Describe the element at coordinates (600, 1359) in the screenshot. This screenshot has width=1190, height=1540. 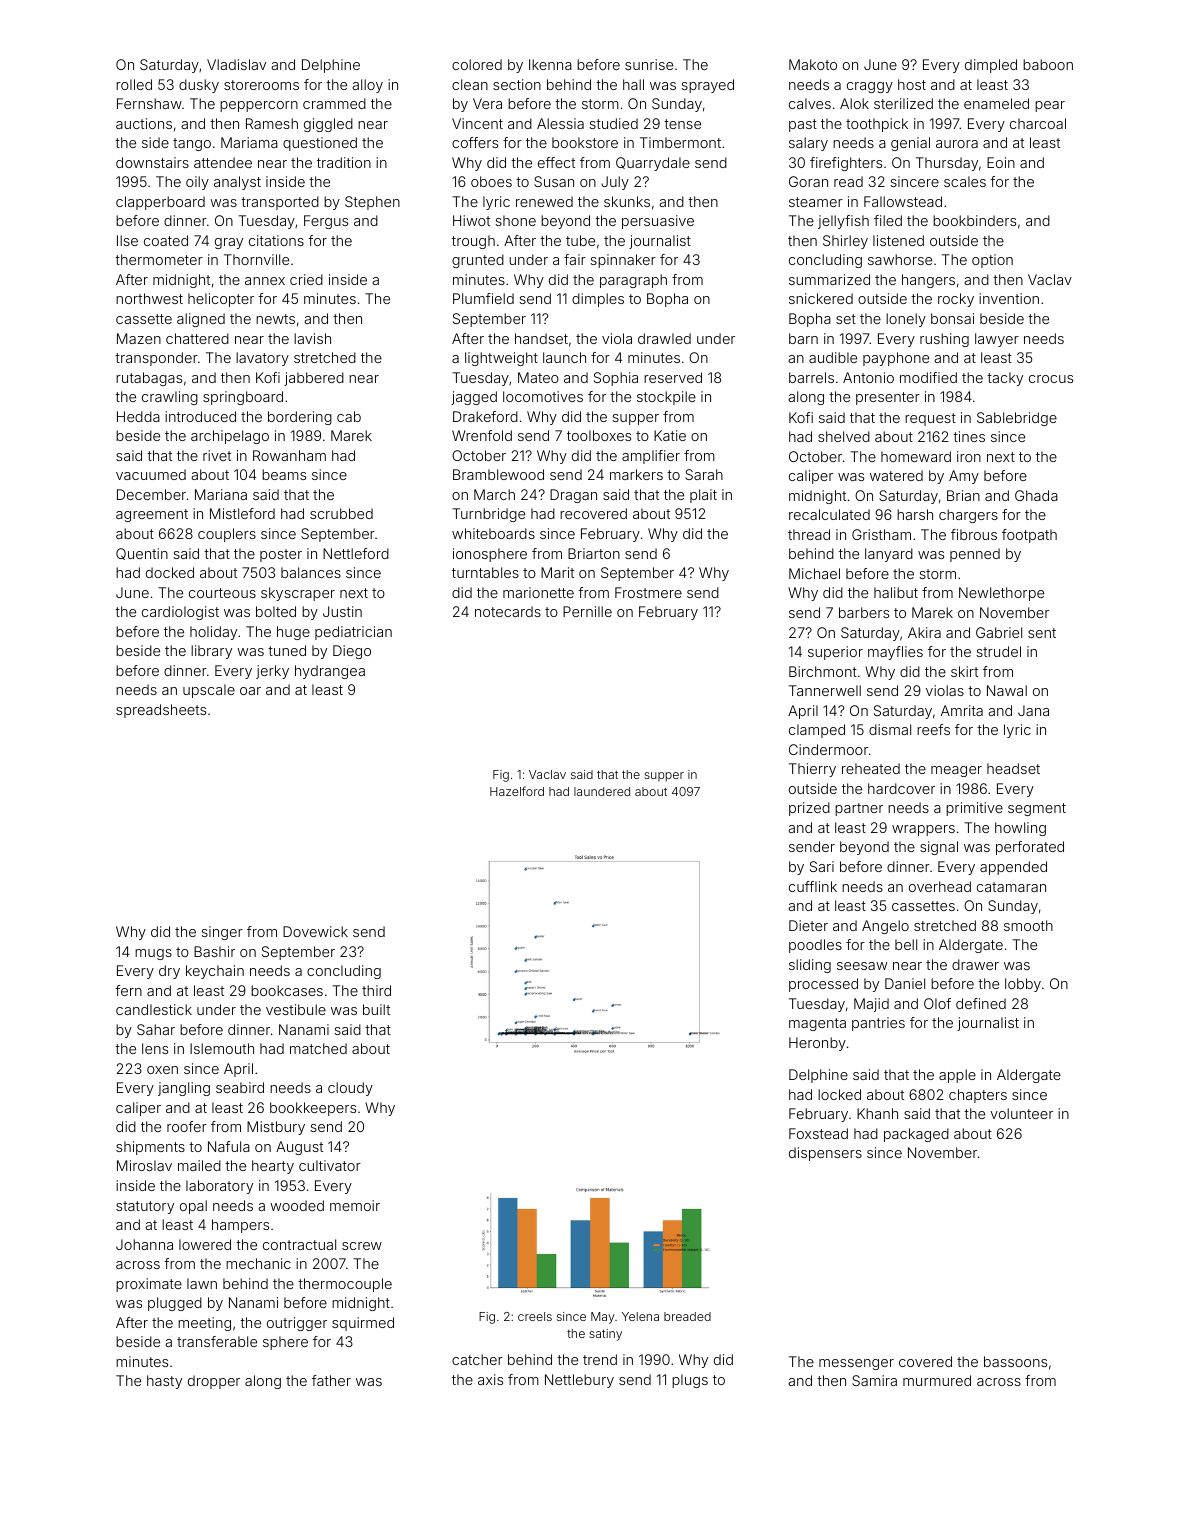
I see `trend` at that location.
